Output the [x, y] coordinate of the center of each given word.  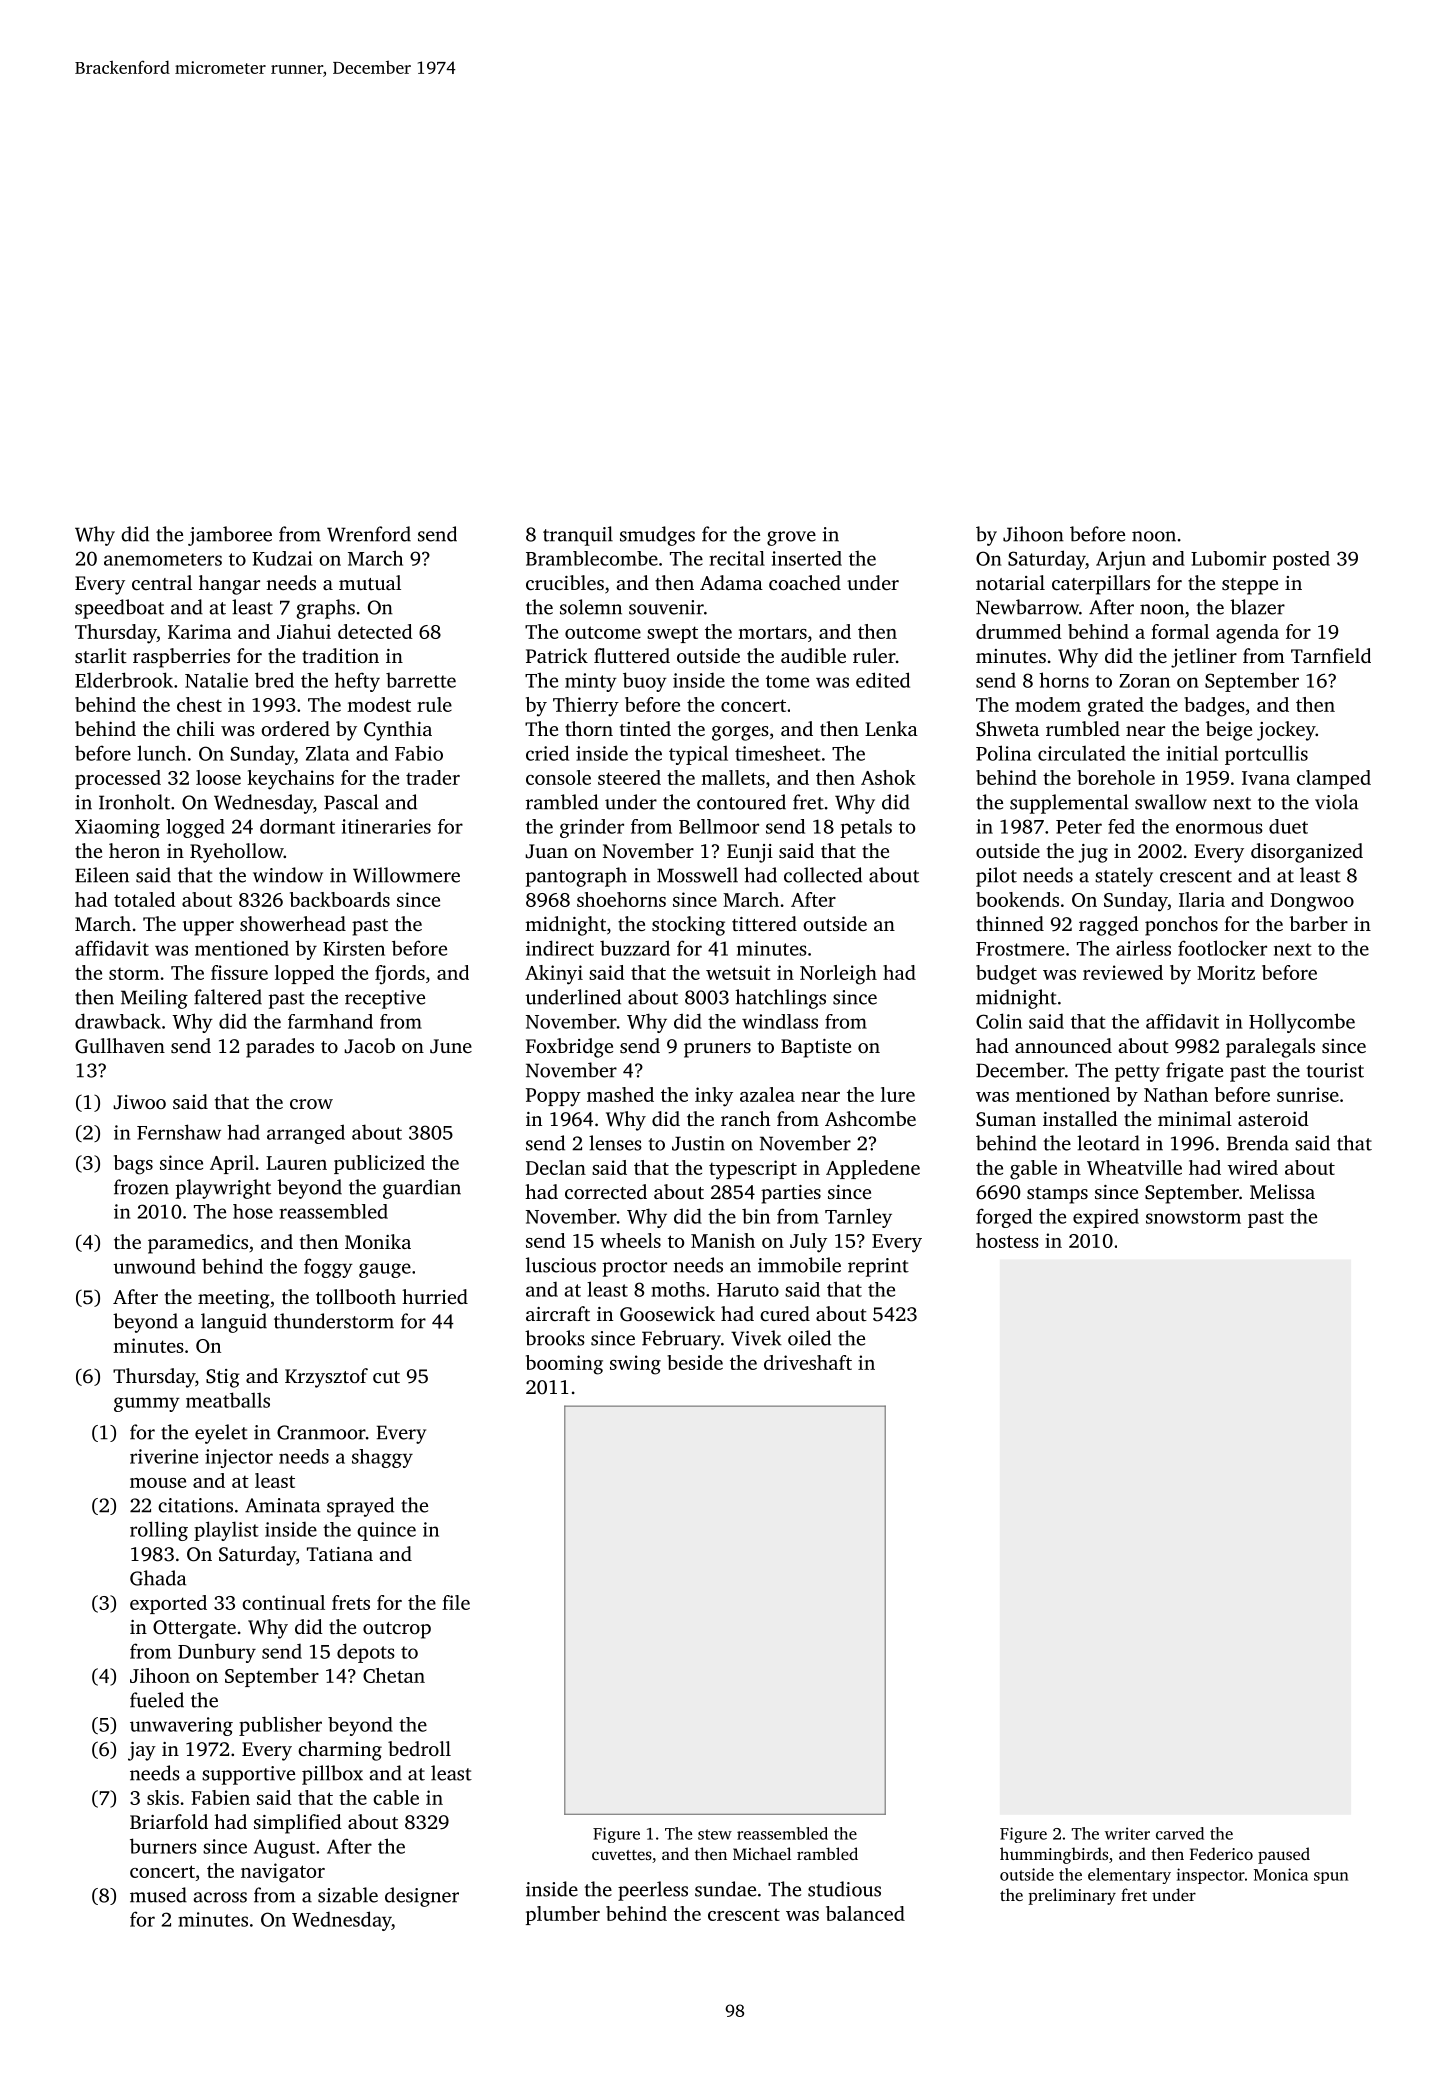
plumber [563, 1915]
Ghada [158, 1578]
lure [898, 1094]
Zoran [1144, 681]
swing [635, 1365]
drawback [118, 1021]
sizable [348, 1895]
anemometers [163, 559]
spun [1331, 1878]
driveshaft [808, 1362]
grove [791, 538]
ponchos [1181, 926]
